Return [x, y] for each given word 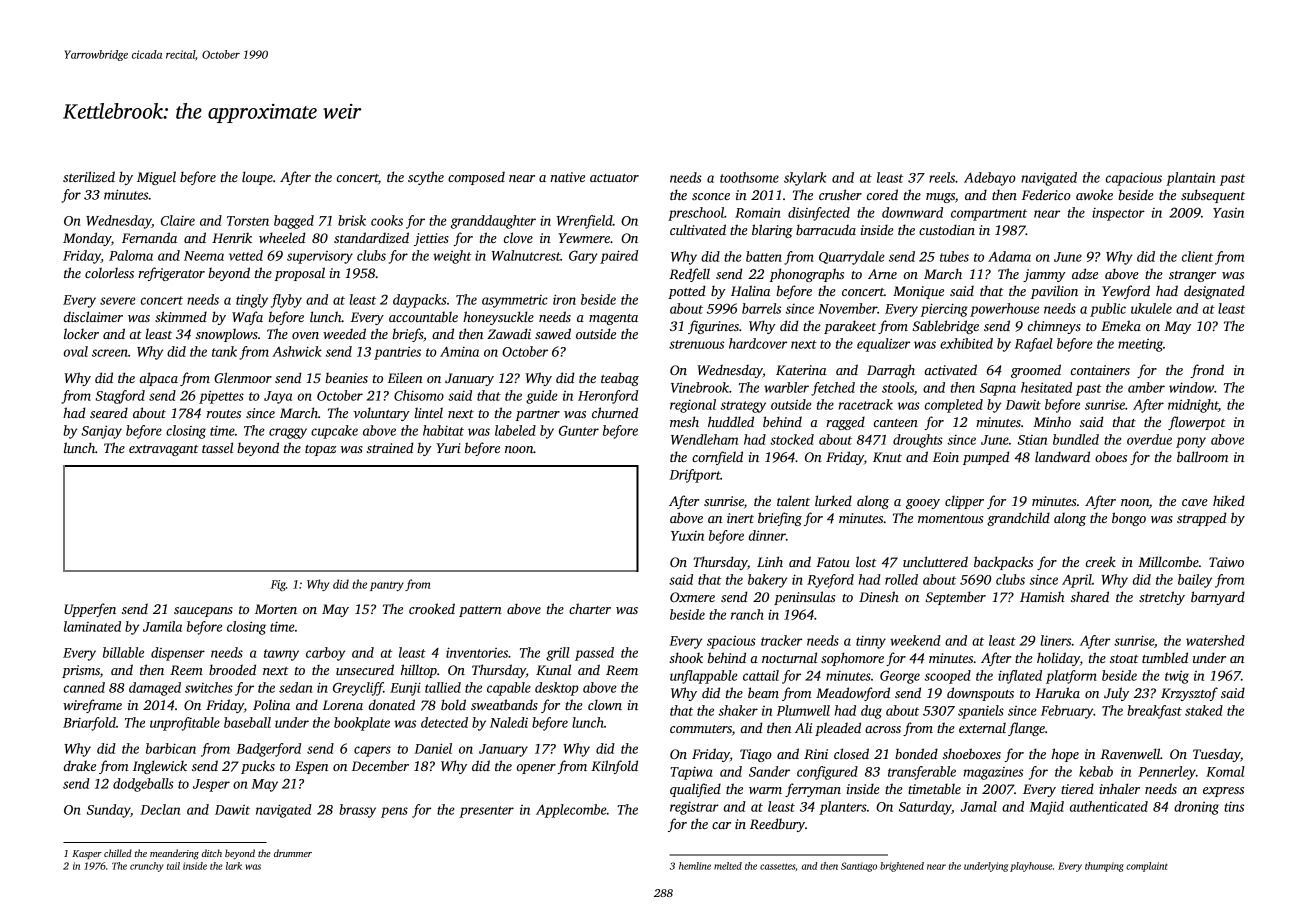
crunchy [147, 867]
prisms [81, 671]
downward [912, 212]
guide [541, 397]
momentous [950, 519]
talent [793, 500]
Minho [1052, 421]
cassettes [777, 866]
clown [605, 704]
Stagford [120, 397]
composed [476, 178]
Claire [178, 220]
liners [1055, 640]
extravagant [163, 450]
